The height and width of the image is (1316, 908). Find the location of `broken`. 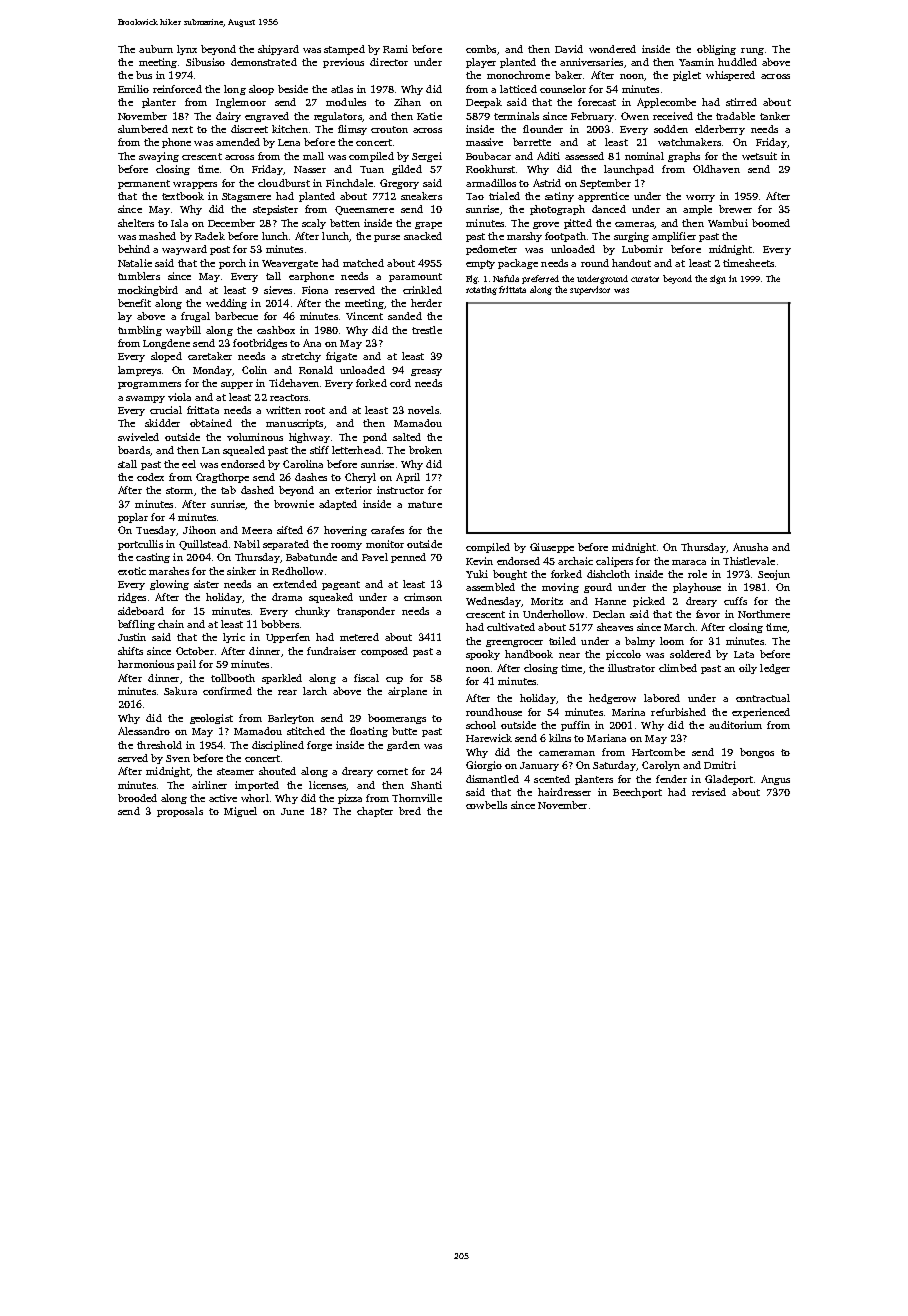

broken is located at coordinates (425, 450).
